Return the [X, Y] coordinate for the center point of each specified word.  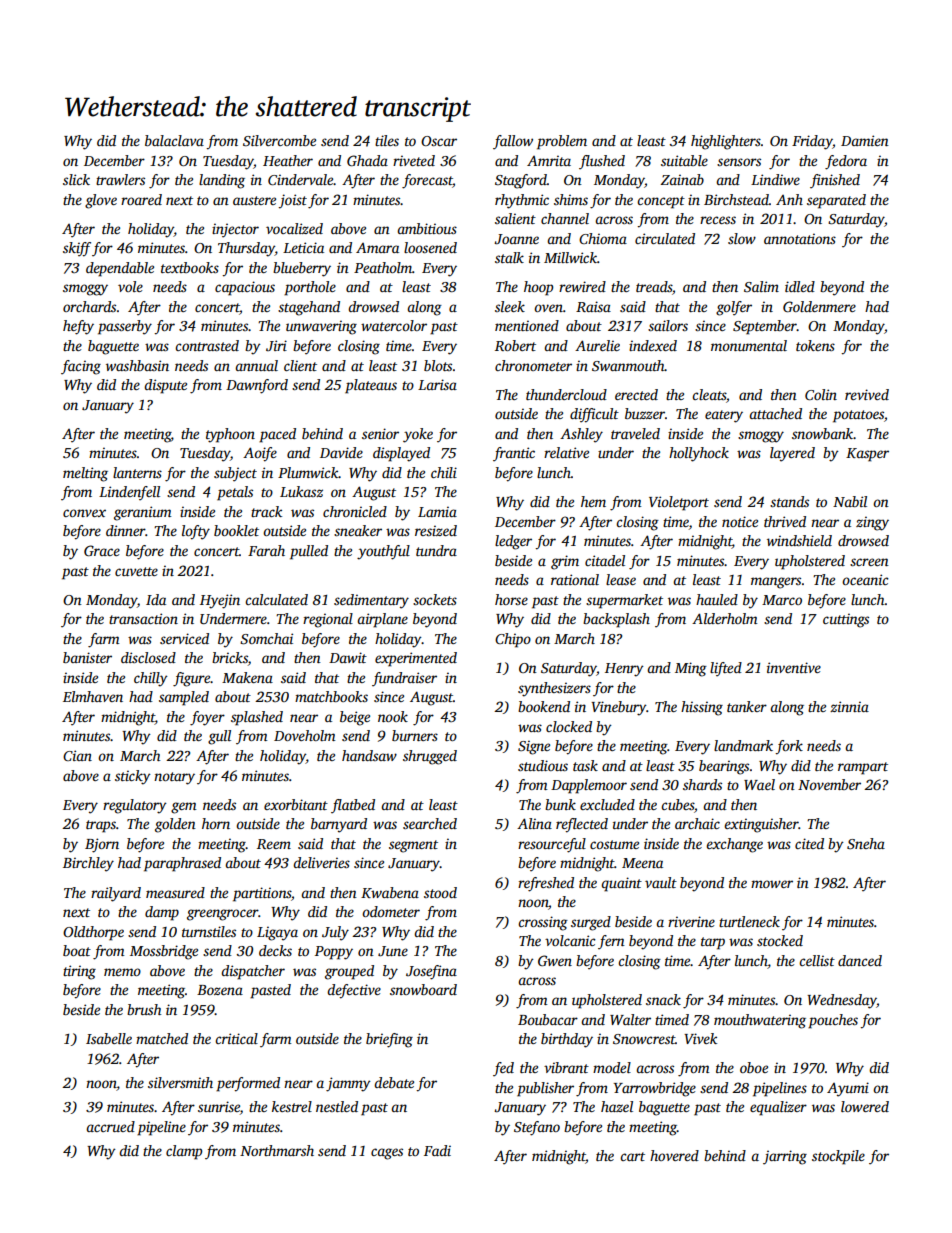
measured [175, 892]
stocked [780, 940]
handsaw [369, 755]
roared [141, 199]
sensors [739, 162]
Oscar [439, 141]
